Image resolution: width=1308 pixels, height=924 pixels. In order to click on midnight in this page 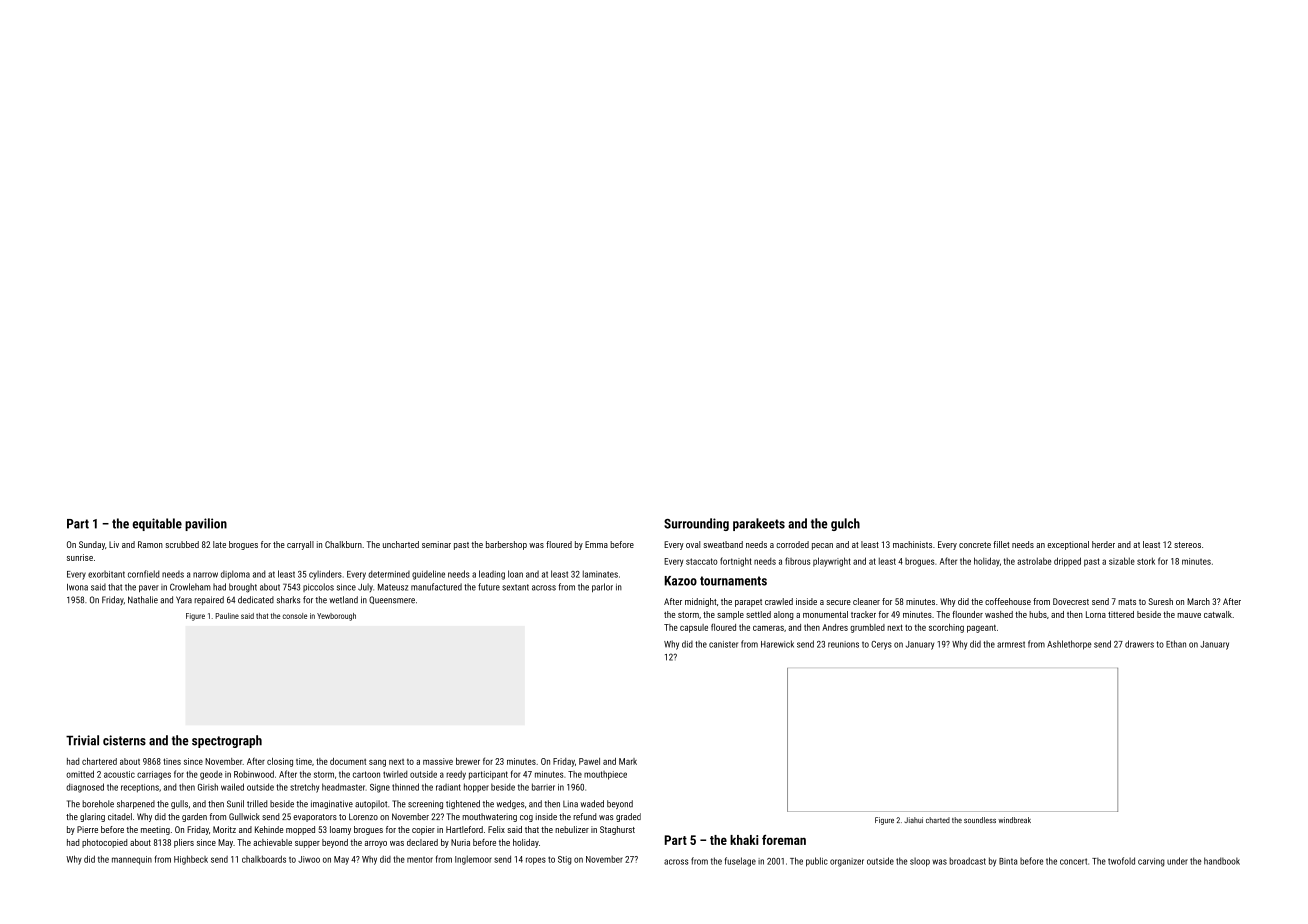, I will do `click(701, 602)`.
